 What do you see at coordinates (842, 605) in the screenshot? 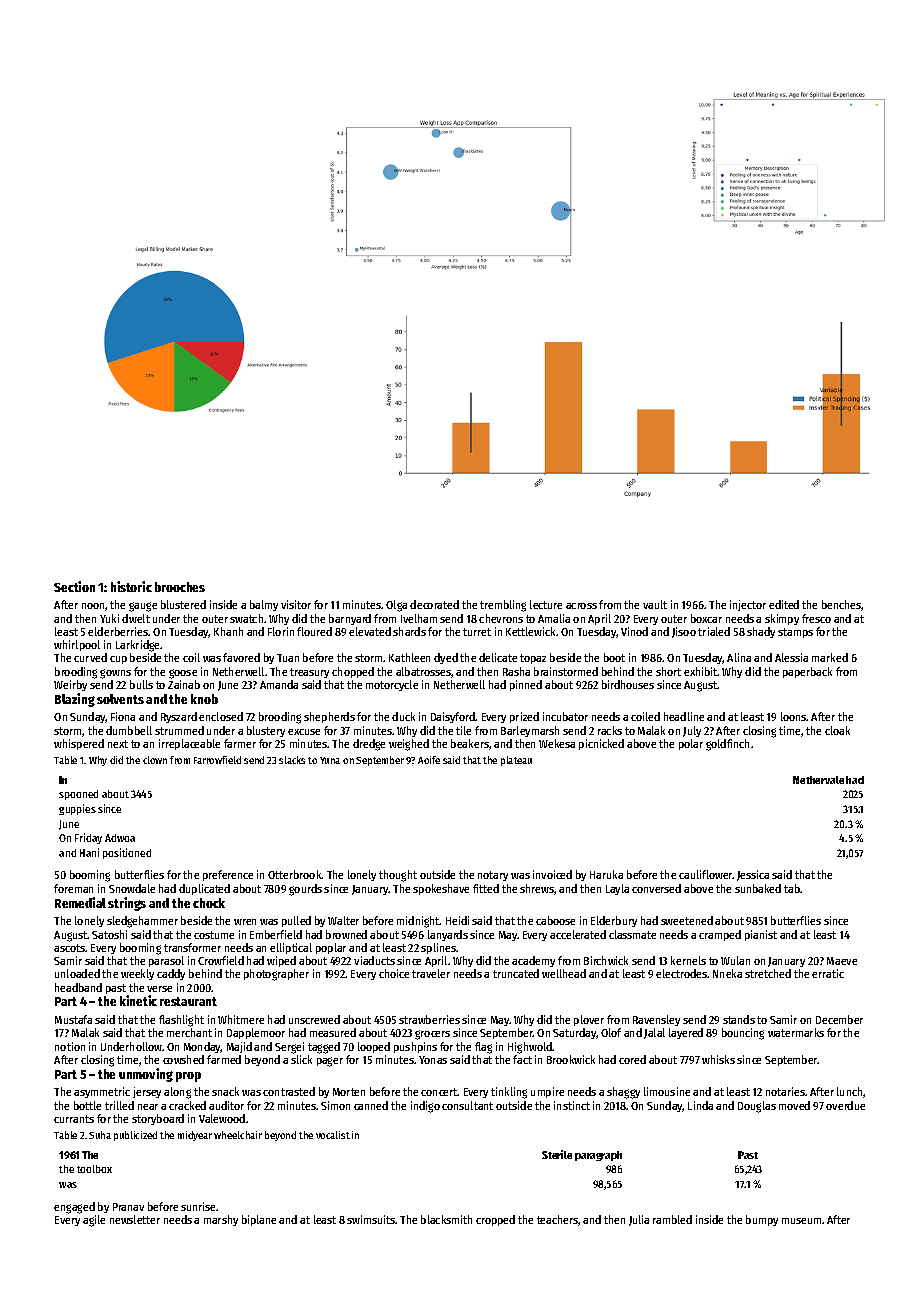
I see `benches` at bounding box center [842, 605].
